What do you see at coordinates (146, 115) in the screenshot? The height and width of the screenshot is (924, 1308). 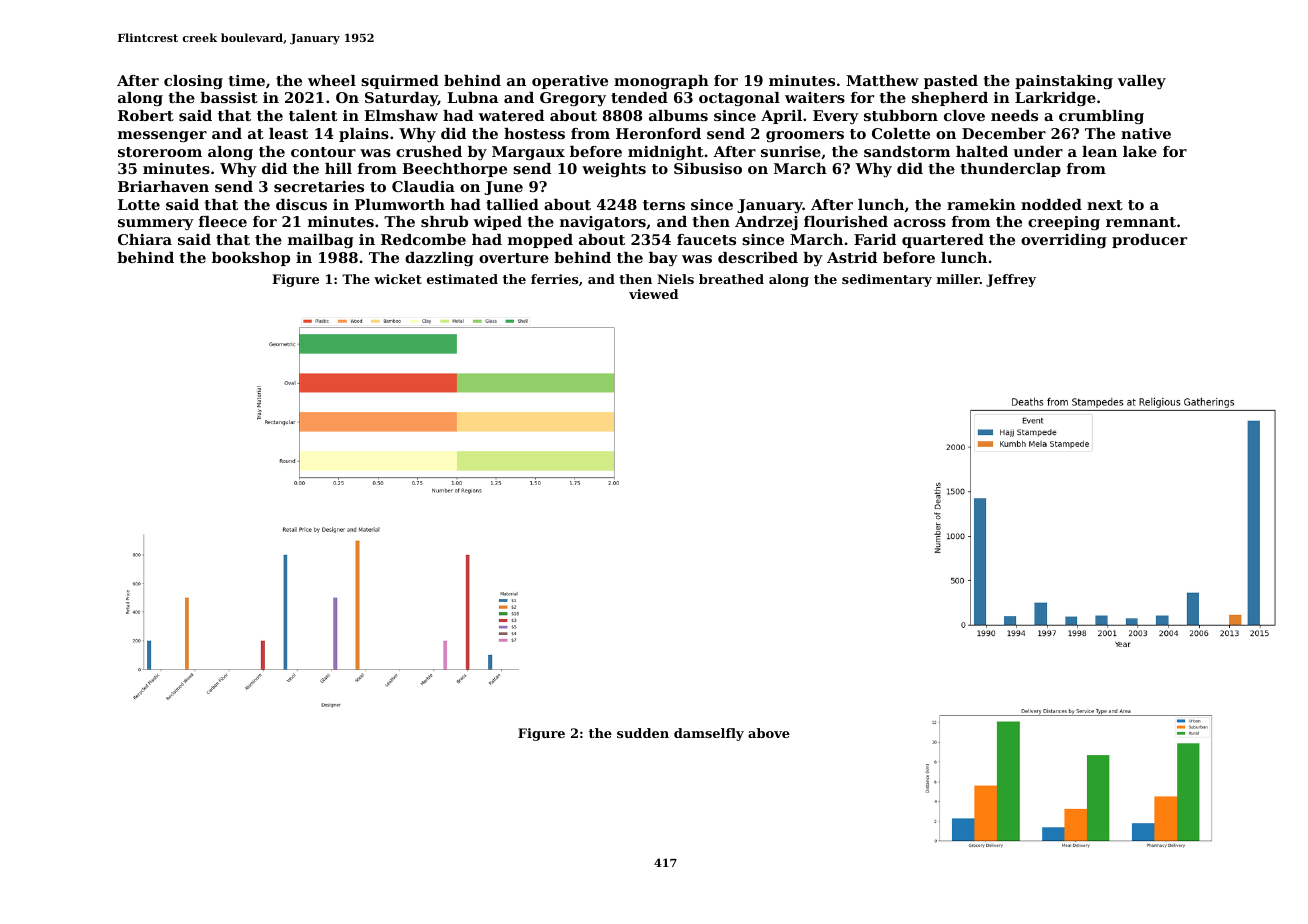 I see `Robert` at bounding box center [146, 115].
